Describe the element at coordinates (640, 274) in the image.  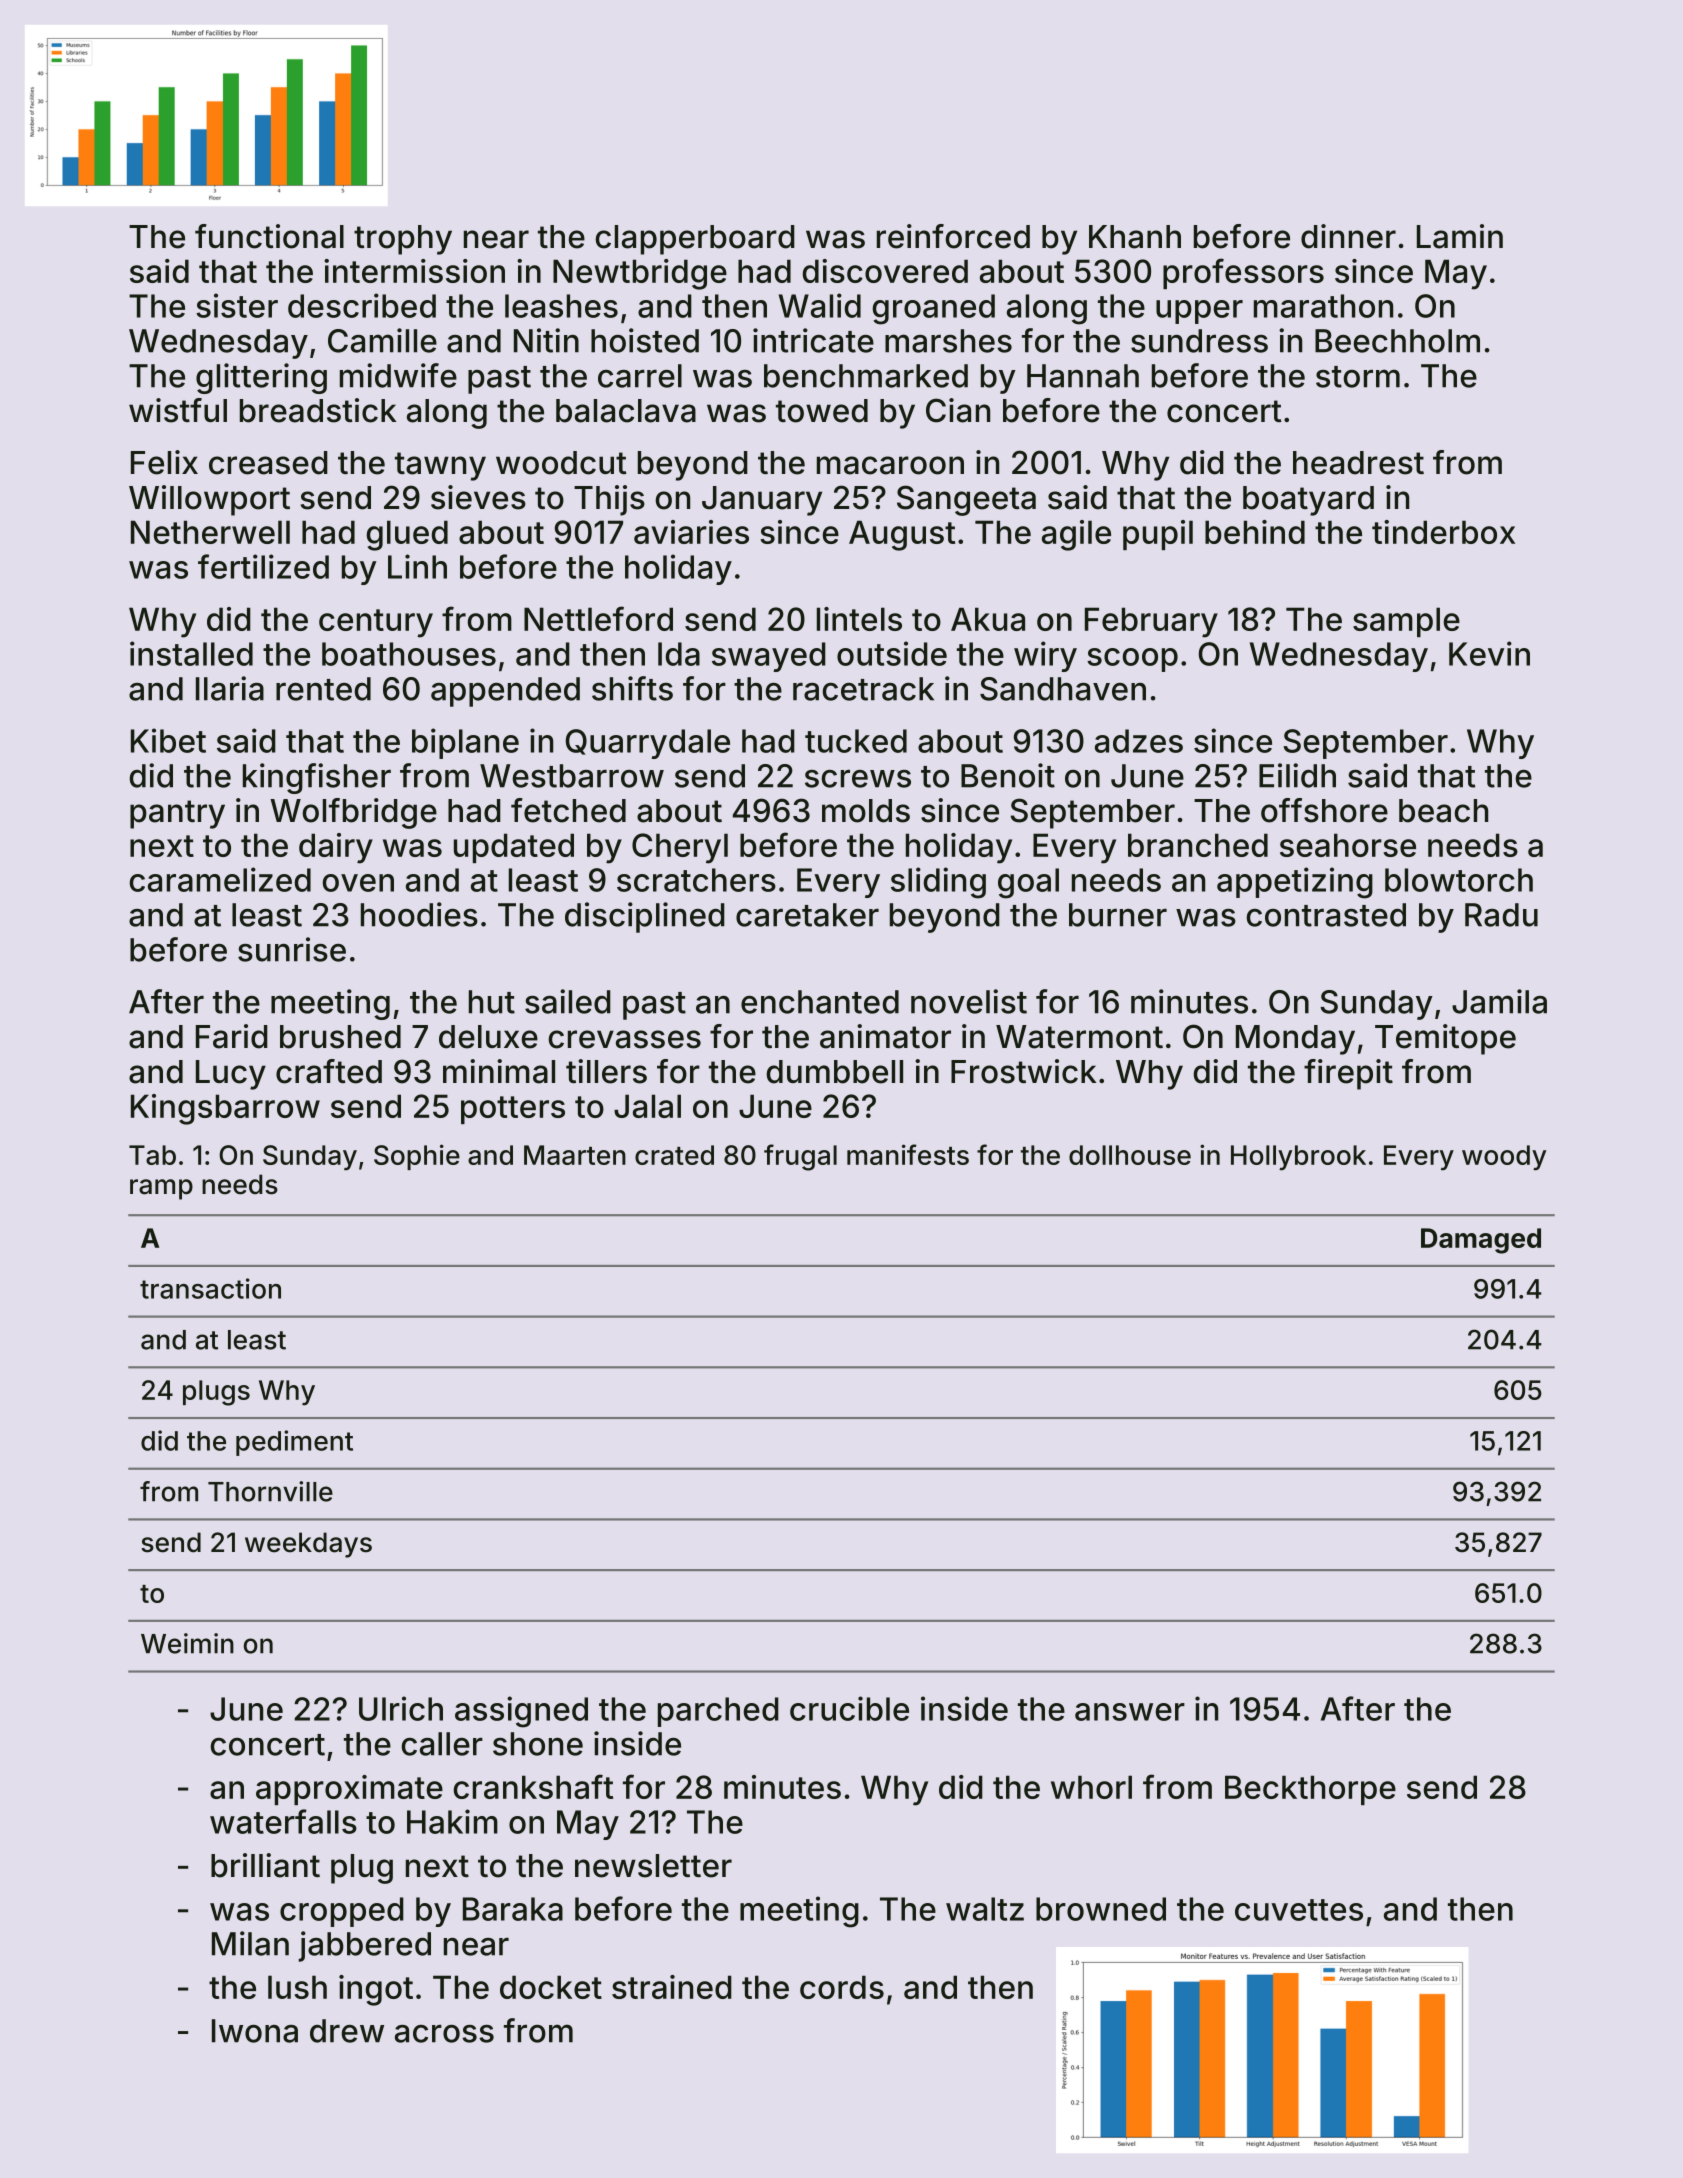
I see `Newtbridge` at that location.
